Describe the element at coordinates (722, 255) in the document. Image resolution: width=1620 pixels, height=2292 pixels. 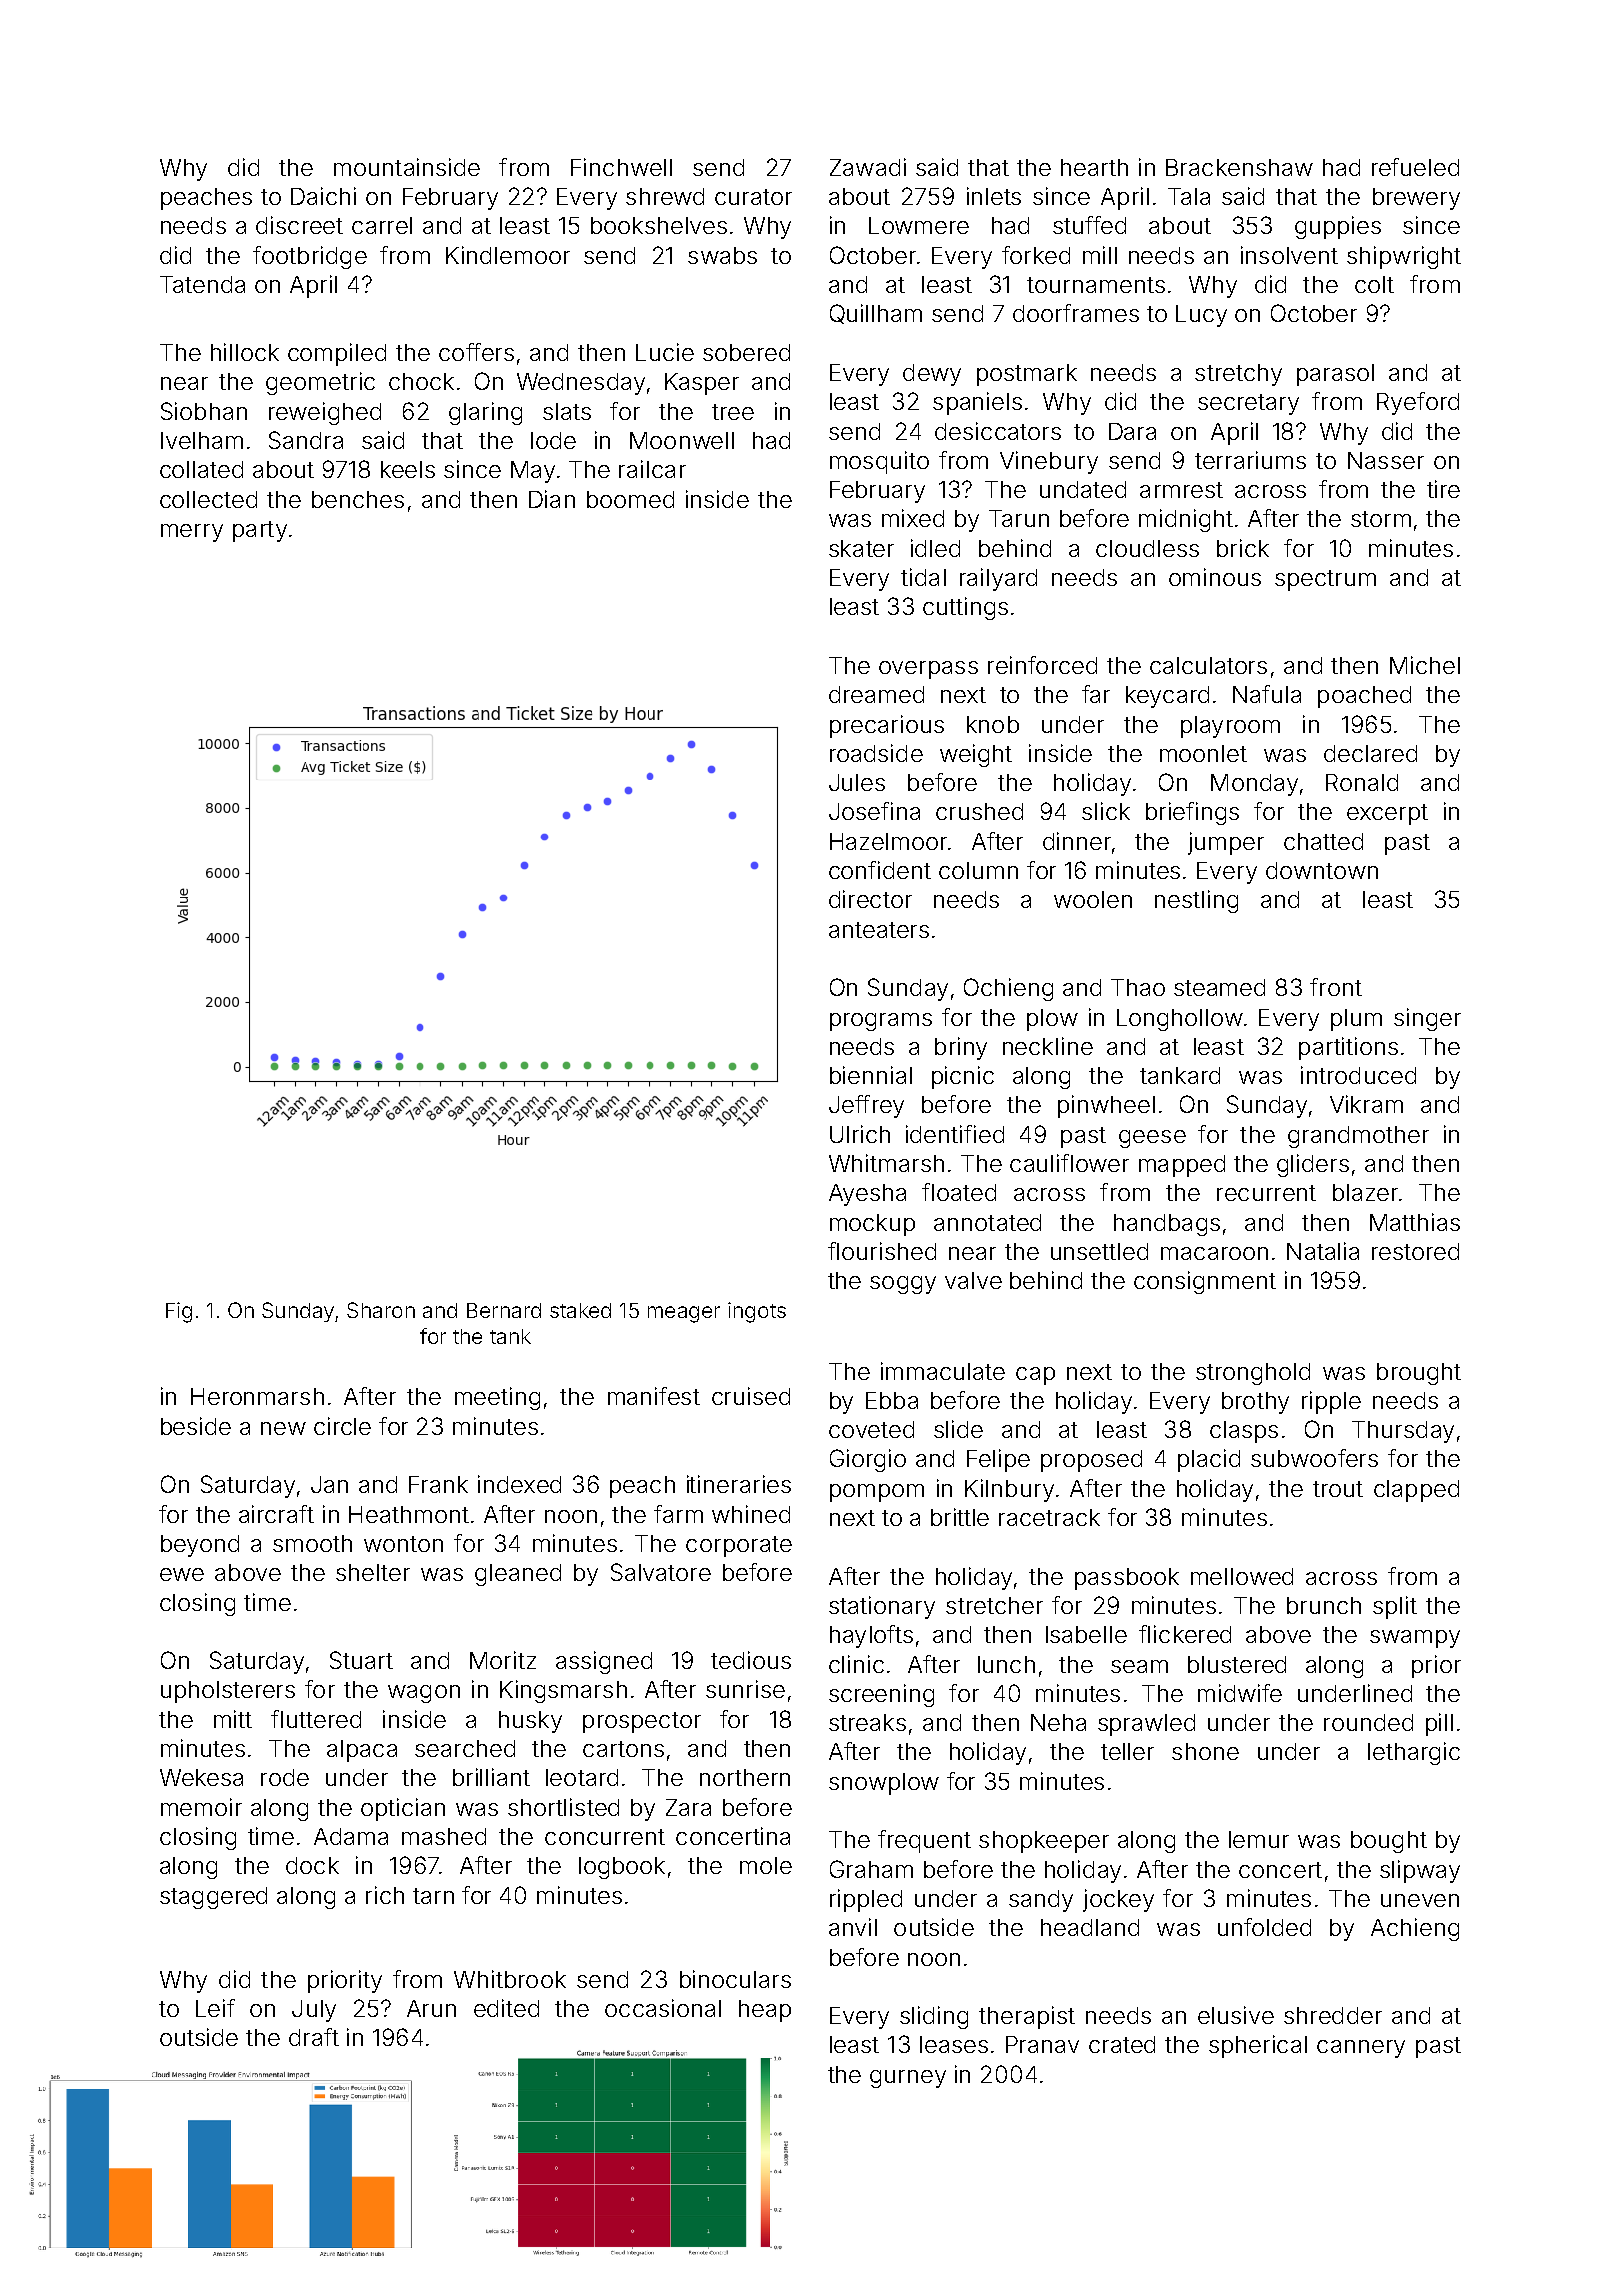
I see `swabs` at that location.
